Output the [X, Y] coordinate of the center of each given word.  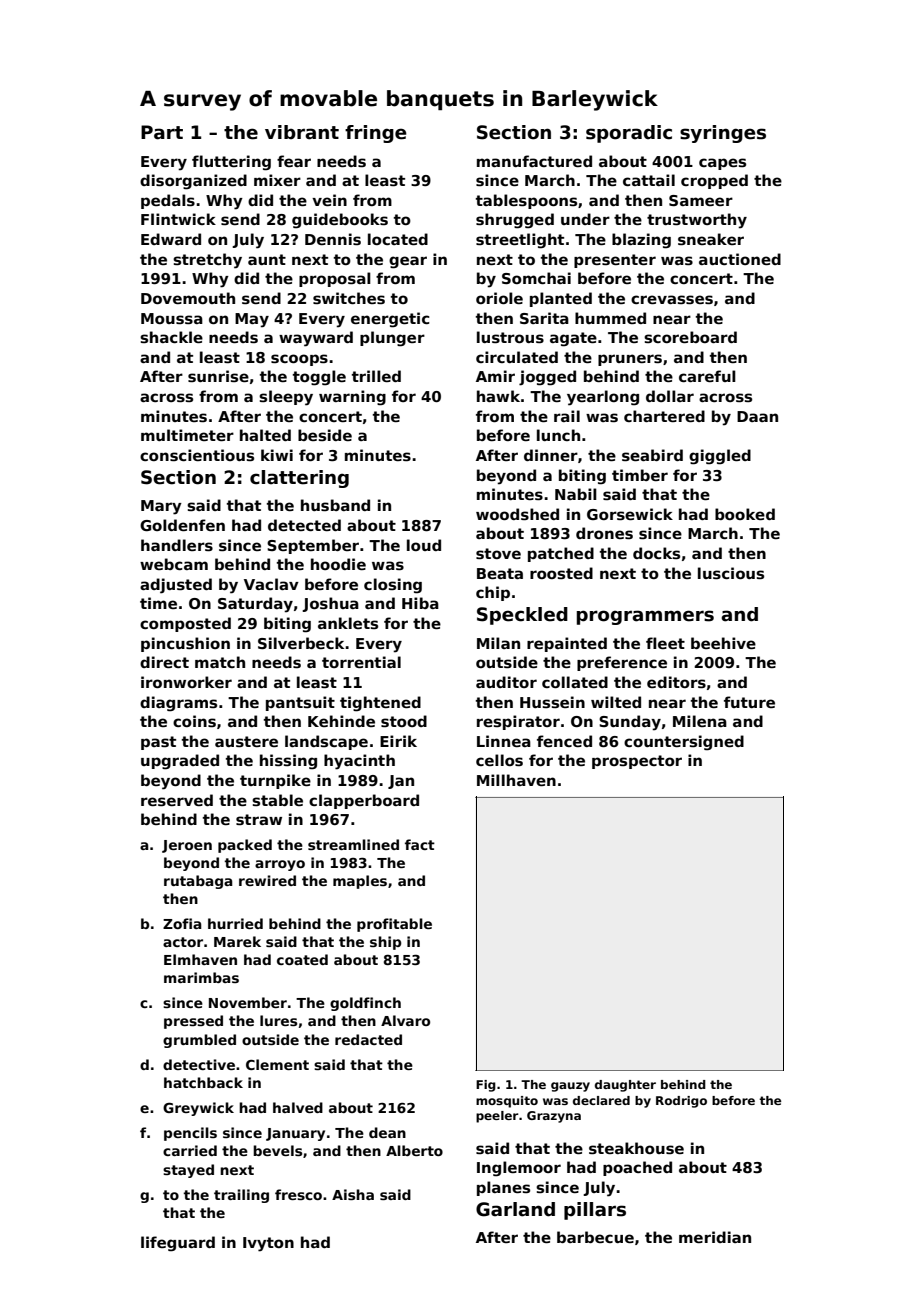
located [398, 239]
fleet [665, 643]
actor [183, 942]
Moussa [172, 318]
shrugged [515, 221]
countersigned [684, 743]
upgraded [180, 762]
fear [294, 161]
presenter [615, 261]
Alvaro [405, 1020]
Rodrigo [681, 1102]
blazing [641, 241]
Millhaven [516, 780]
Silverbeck [301, 643]
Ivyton [268, 1244]
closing [393, 586]
